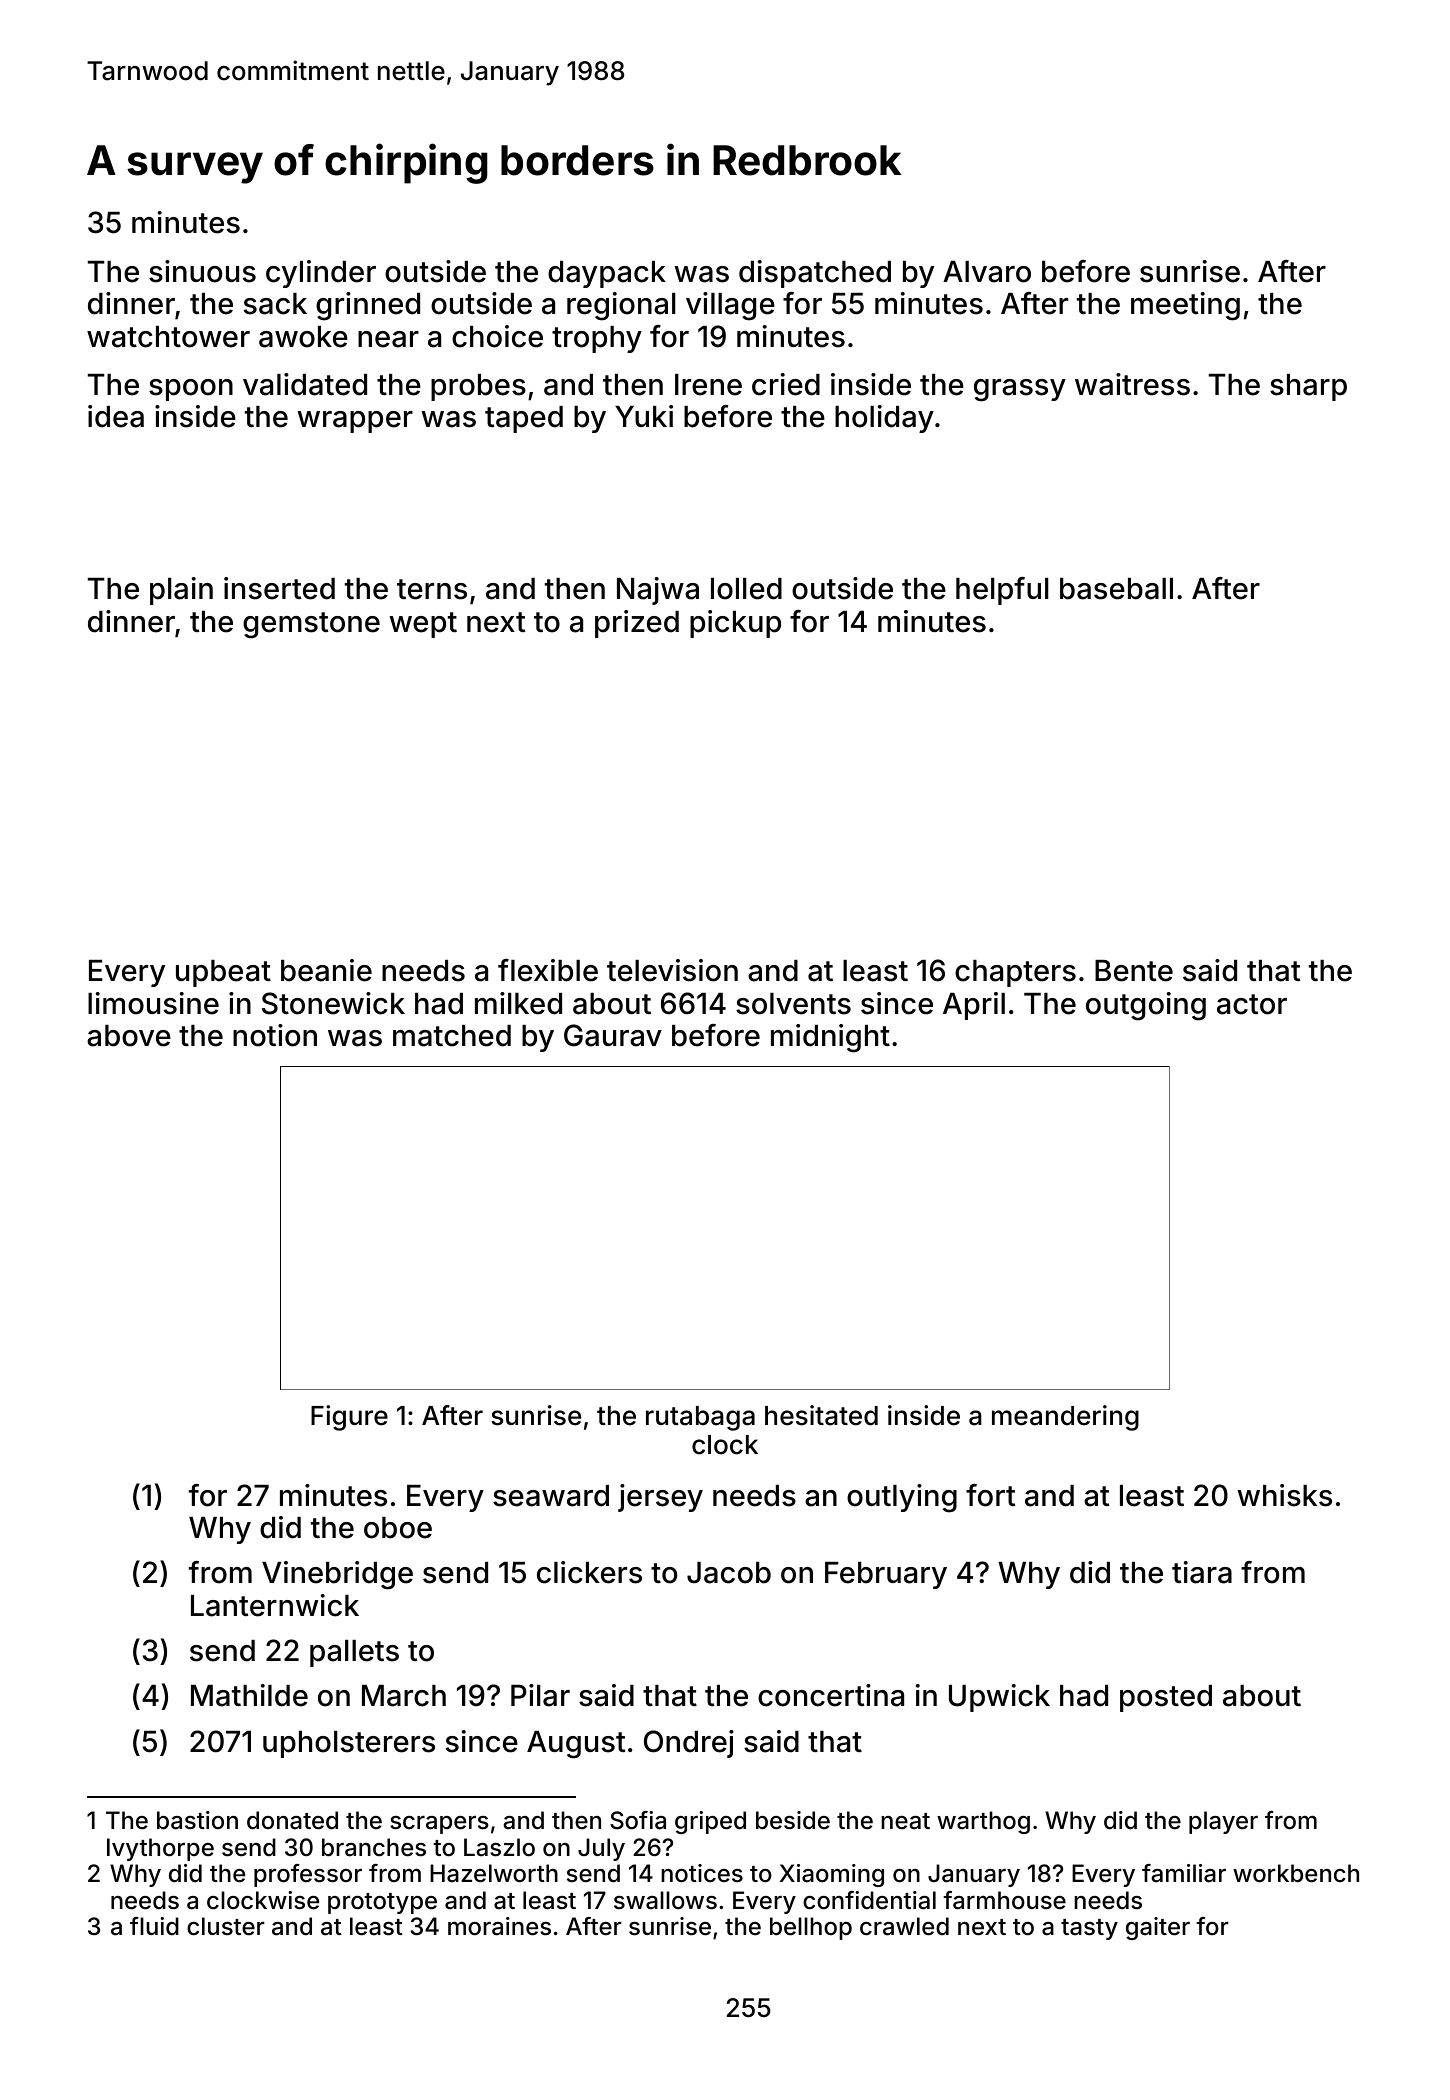 The width and height of the document is (1450, 2100). What do you see at coordinates (321, 274) in the document?
I see `cylinder` at bounding box center [321, 274].
